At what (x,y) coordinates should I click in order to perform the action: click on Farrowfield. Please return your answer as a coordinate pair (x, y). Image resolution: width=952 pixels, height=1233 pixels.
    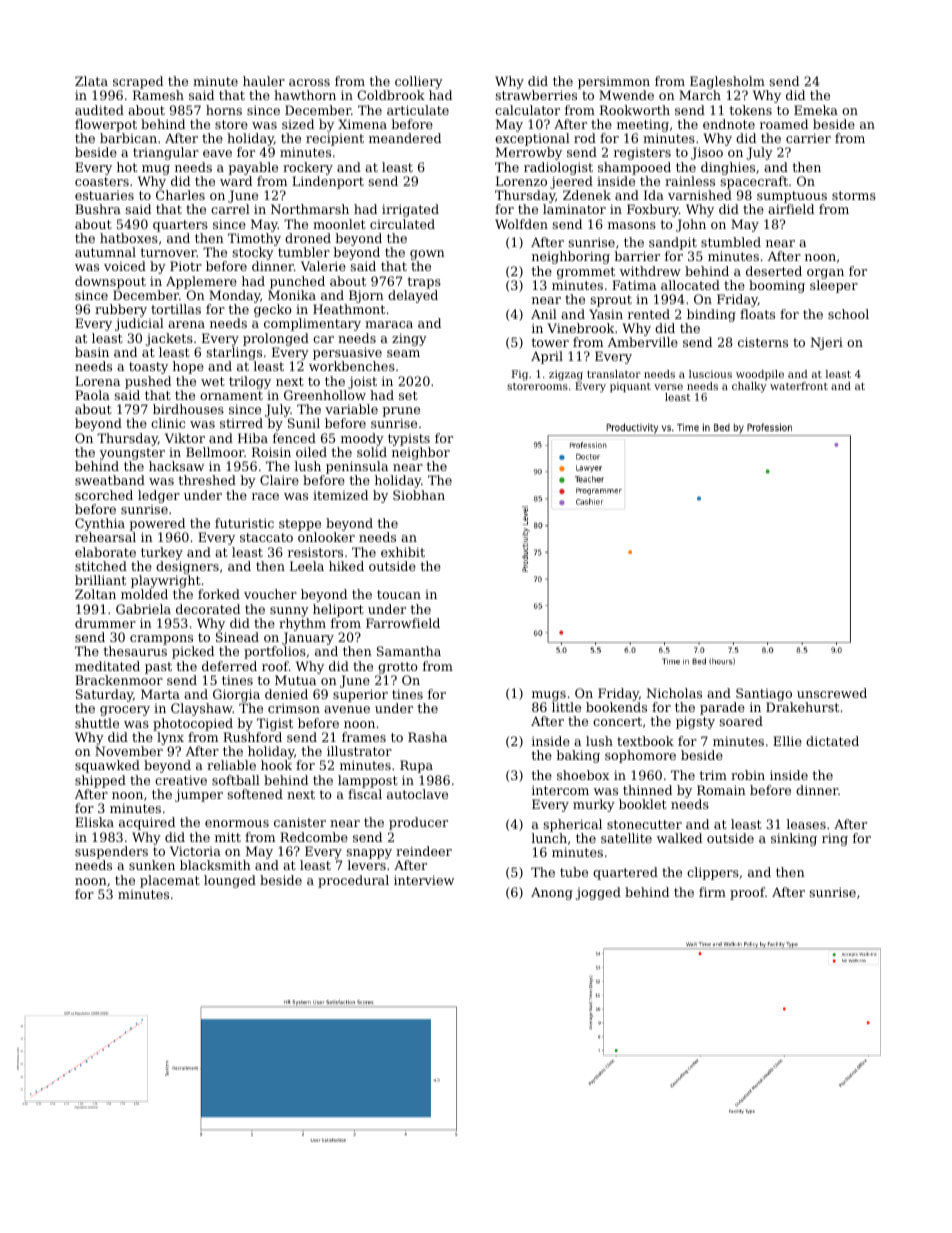
    Looking at the image, I should click on (403, 623).
